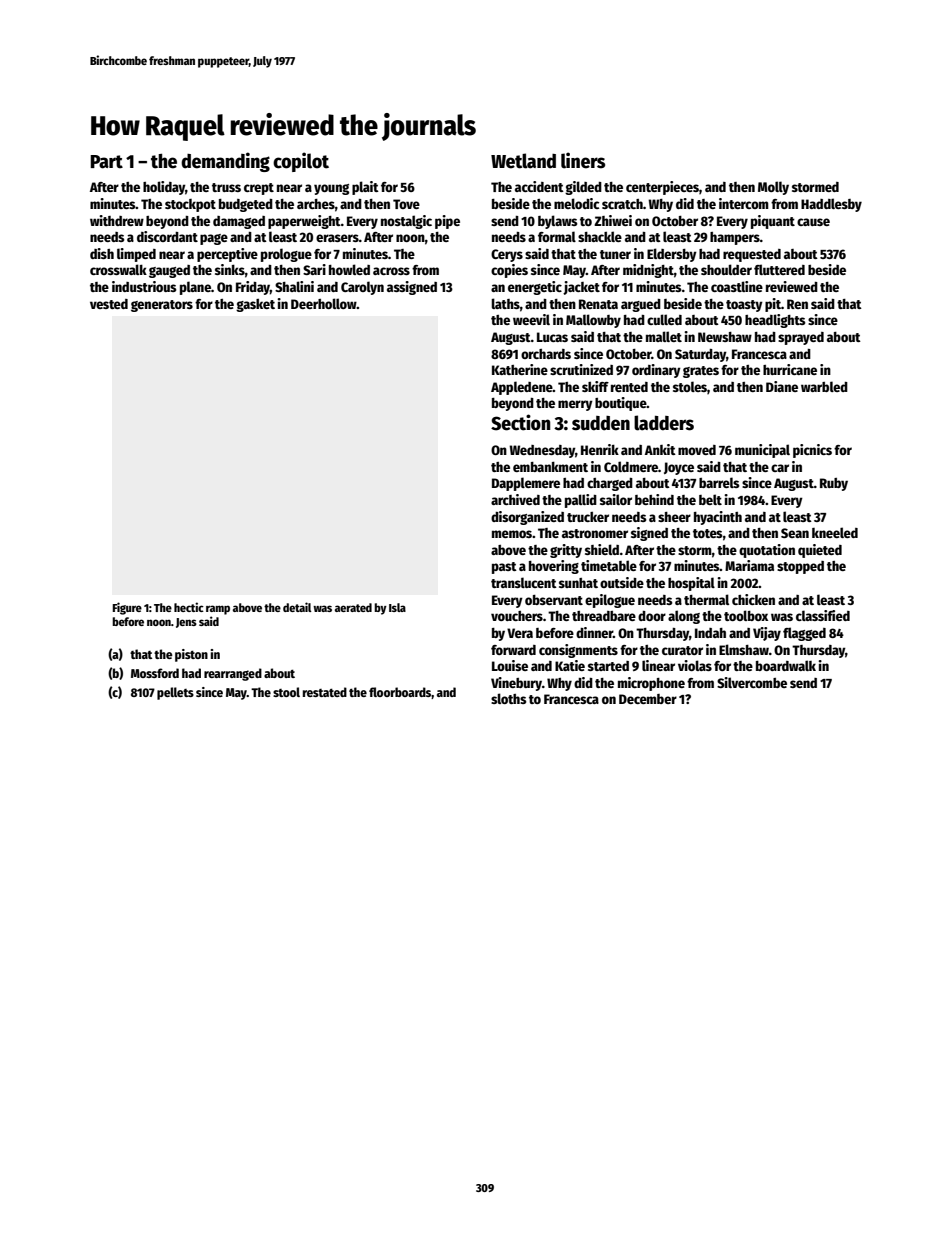 This screenshot has width=952, height=1233. Describe the element at coordinates (362, 288) in the screenshot. I see `Carolyn` at that location.
